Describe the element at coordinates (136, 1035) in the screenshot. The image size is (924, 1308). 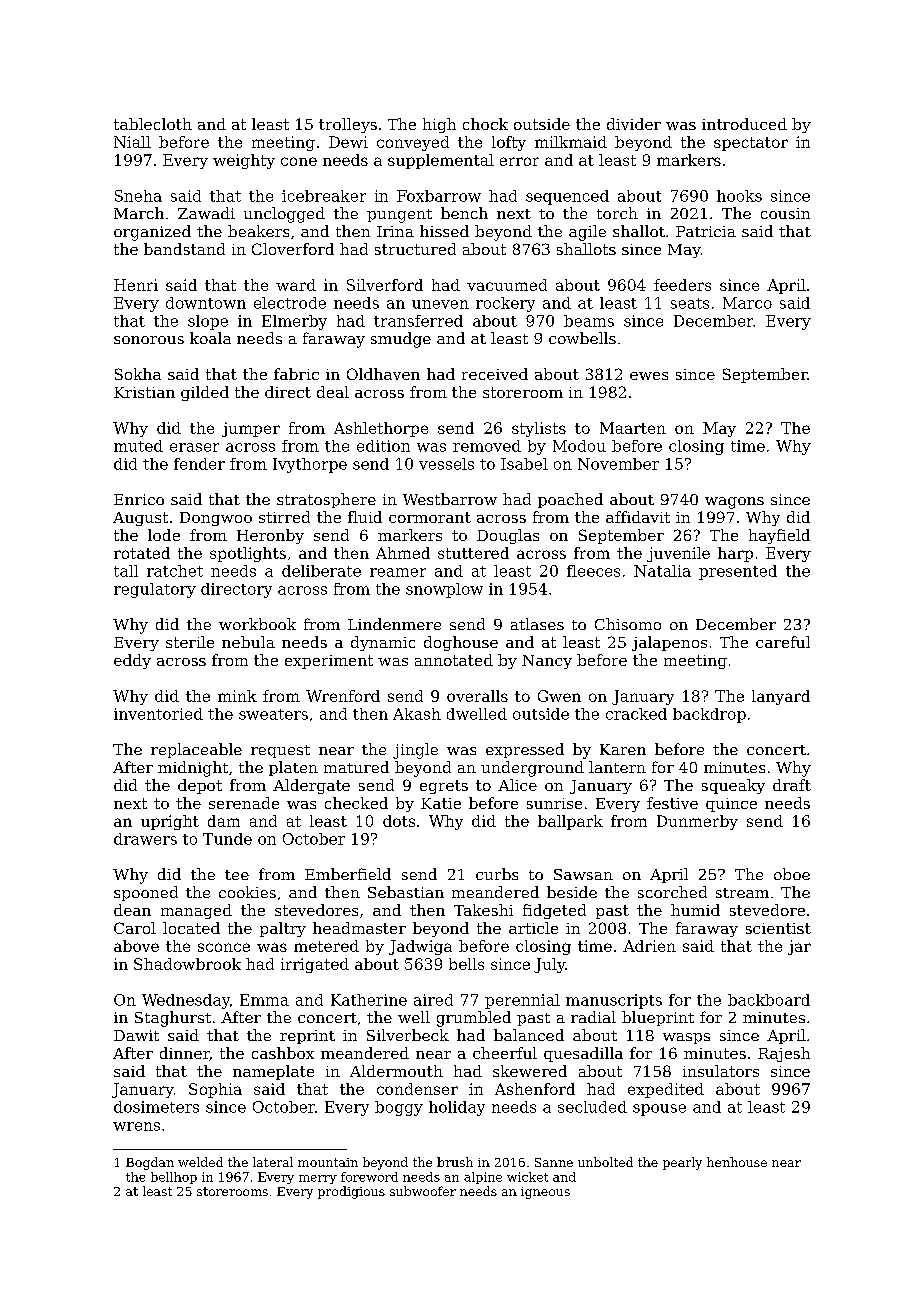
I see `Dawit` at that location.
